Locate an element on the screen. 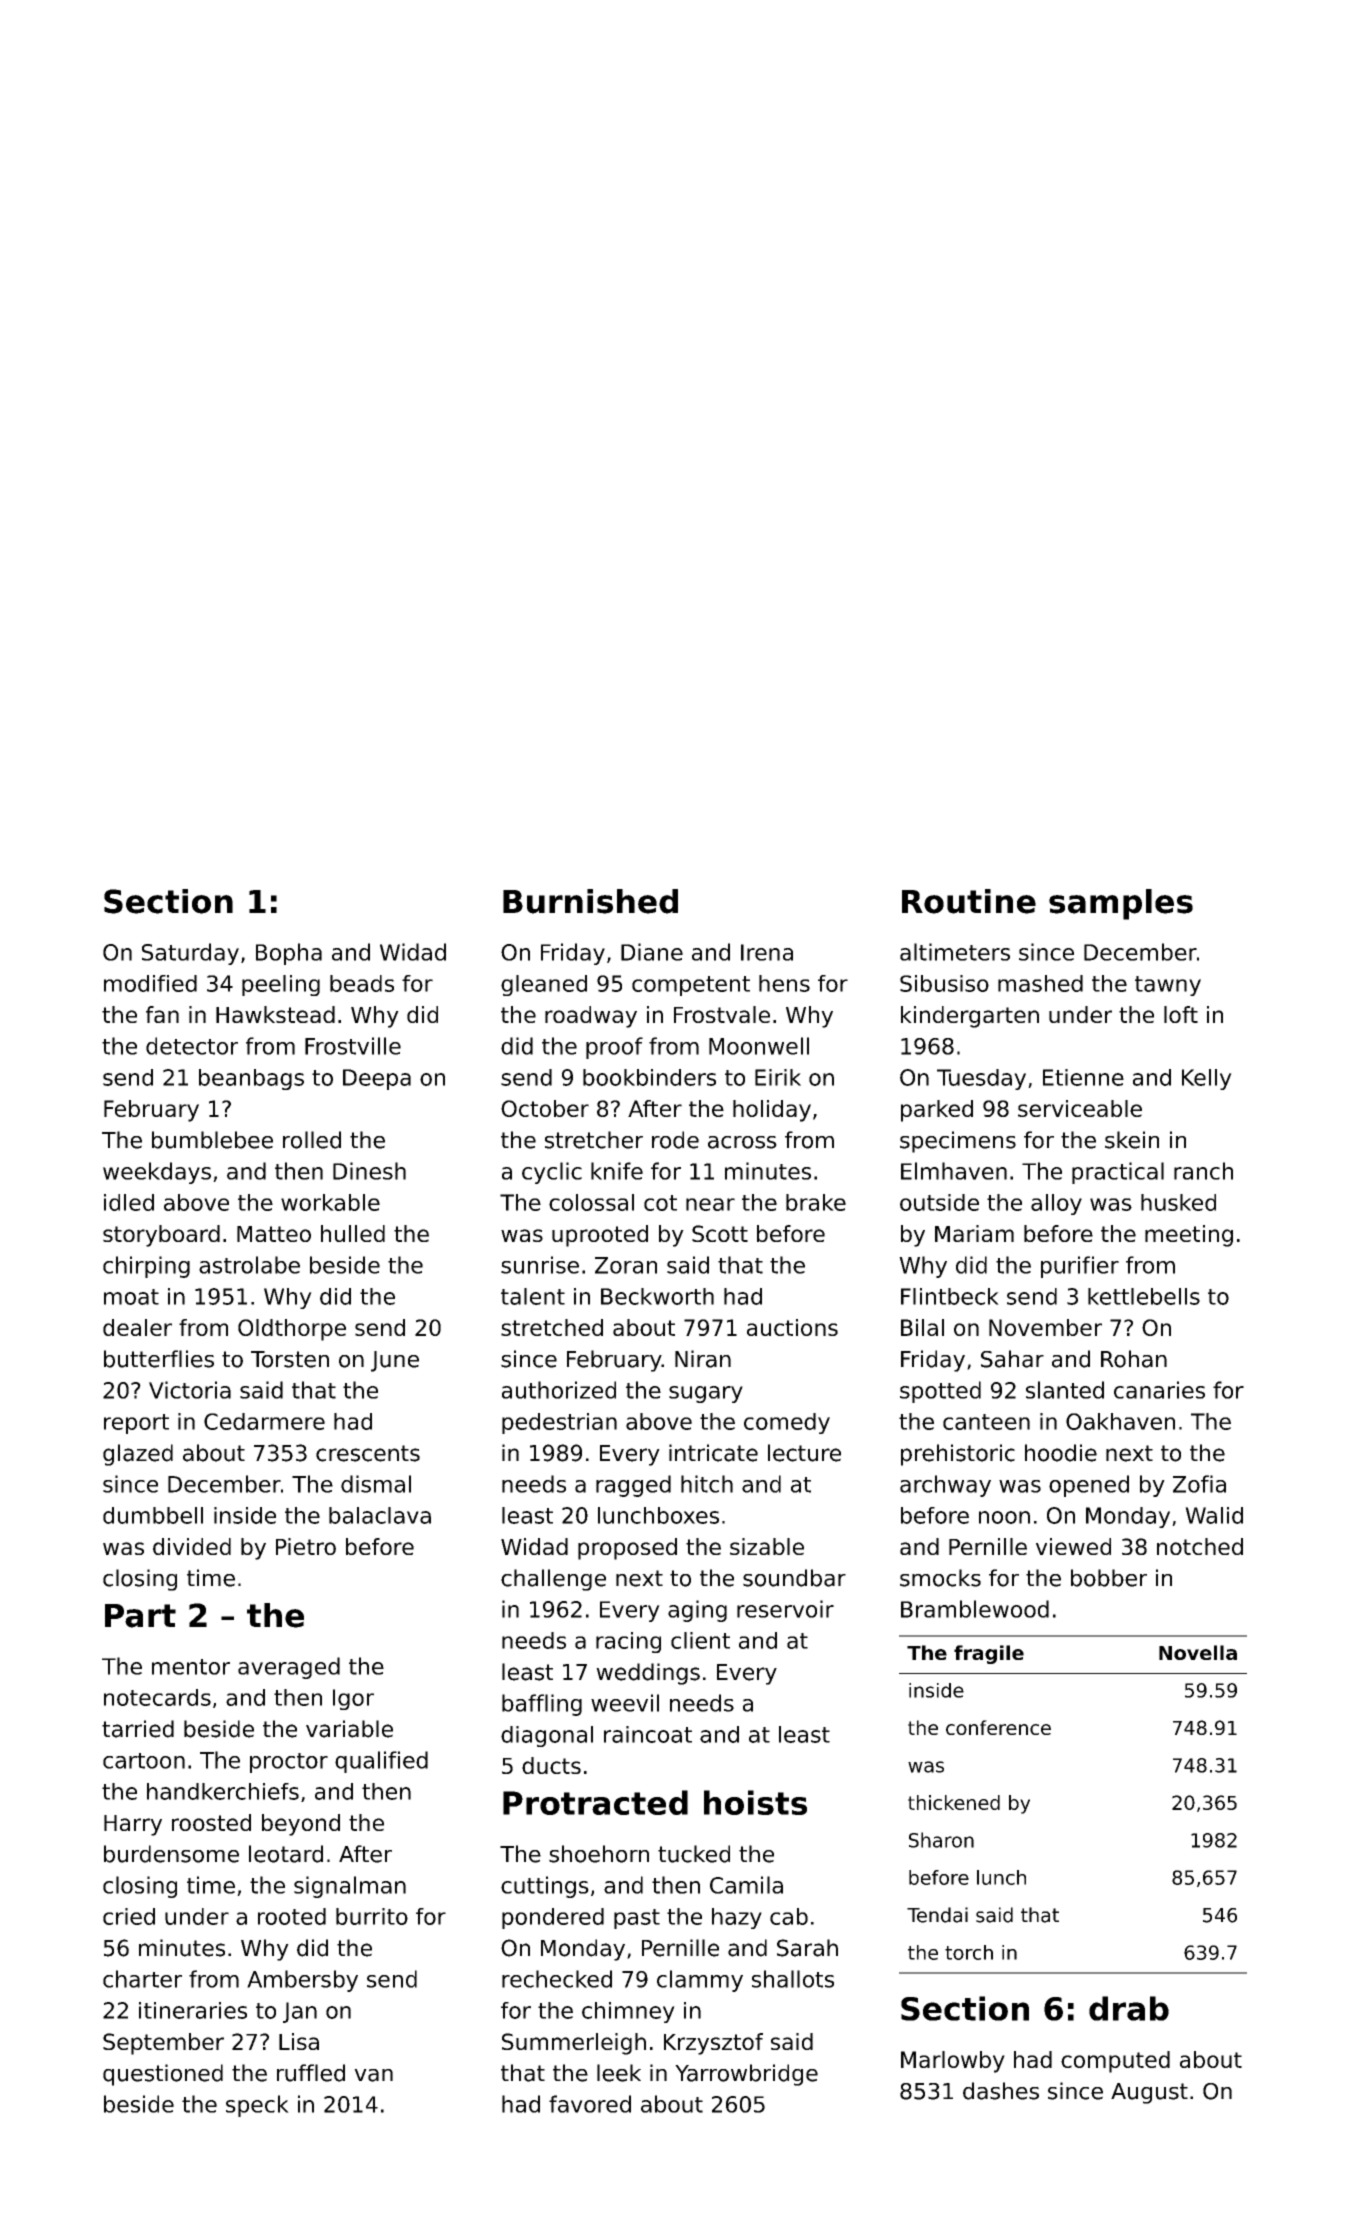  averaged is located at coordinates (289, 1668).
